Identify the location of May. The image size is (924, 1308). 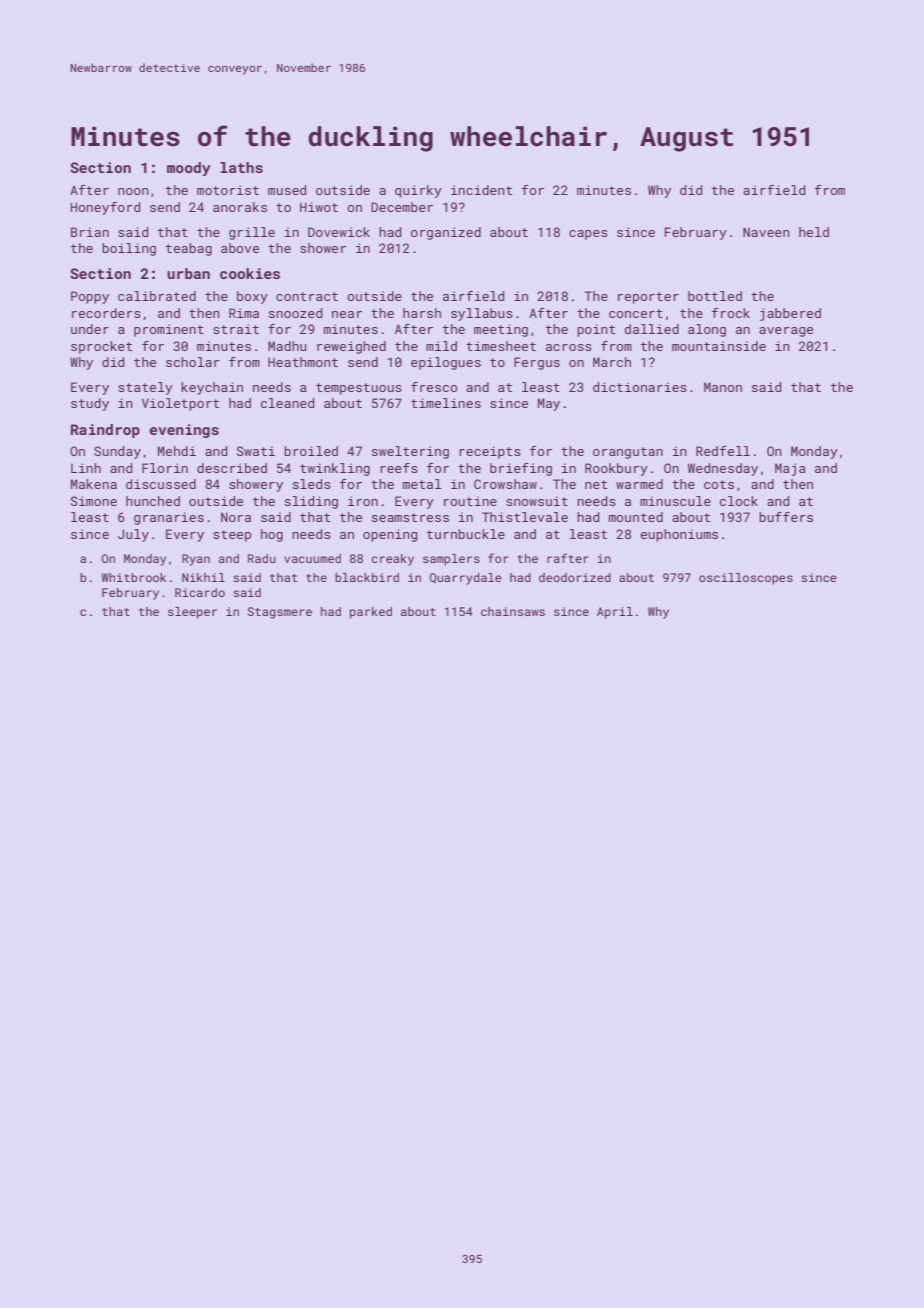
(549, 404).
